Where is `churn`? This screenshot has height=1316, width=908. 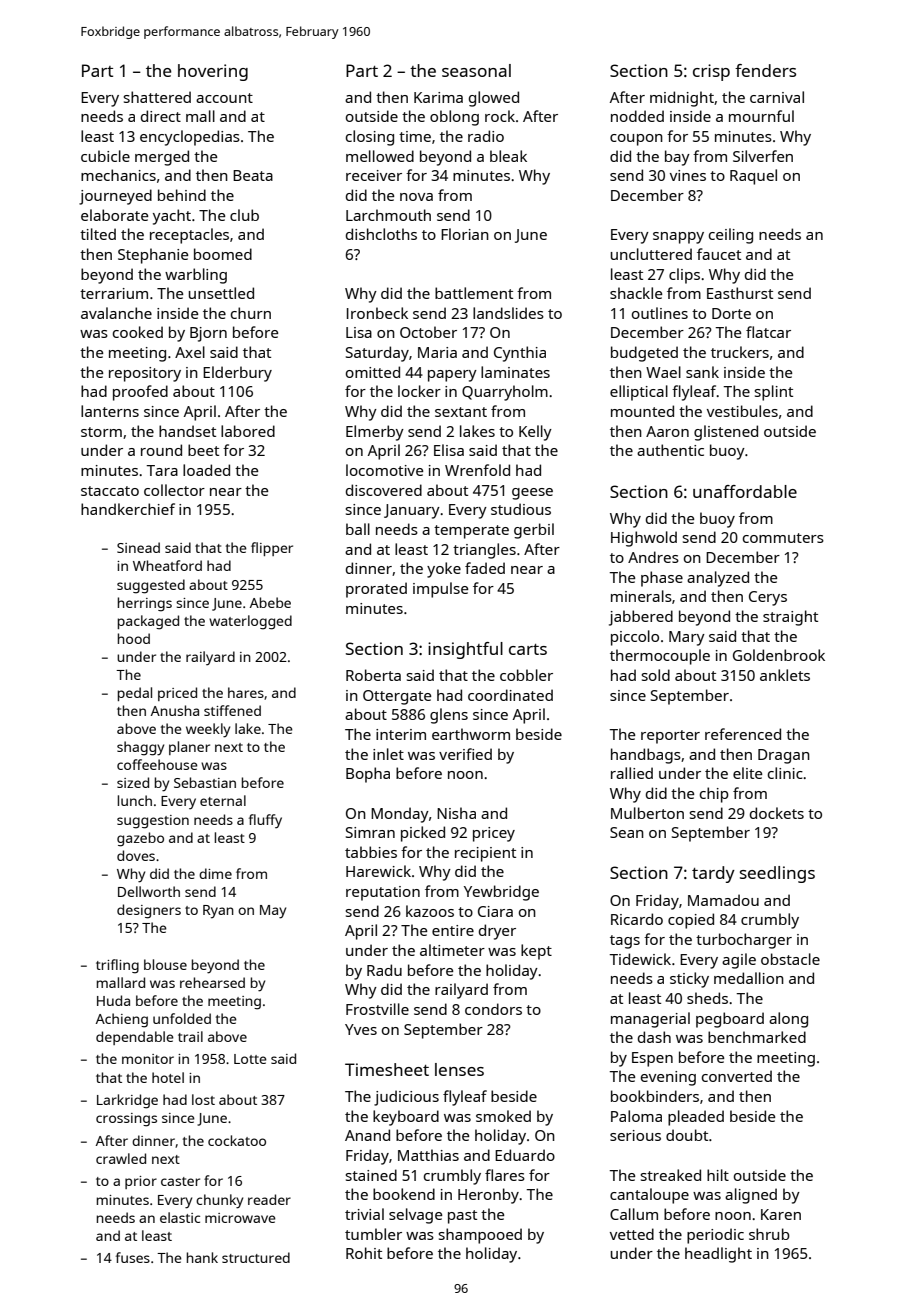
churn is located at coordinates (251, 313).
